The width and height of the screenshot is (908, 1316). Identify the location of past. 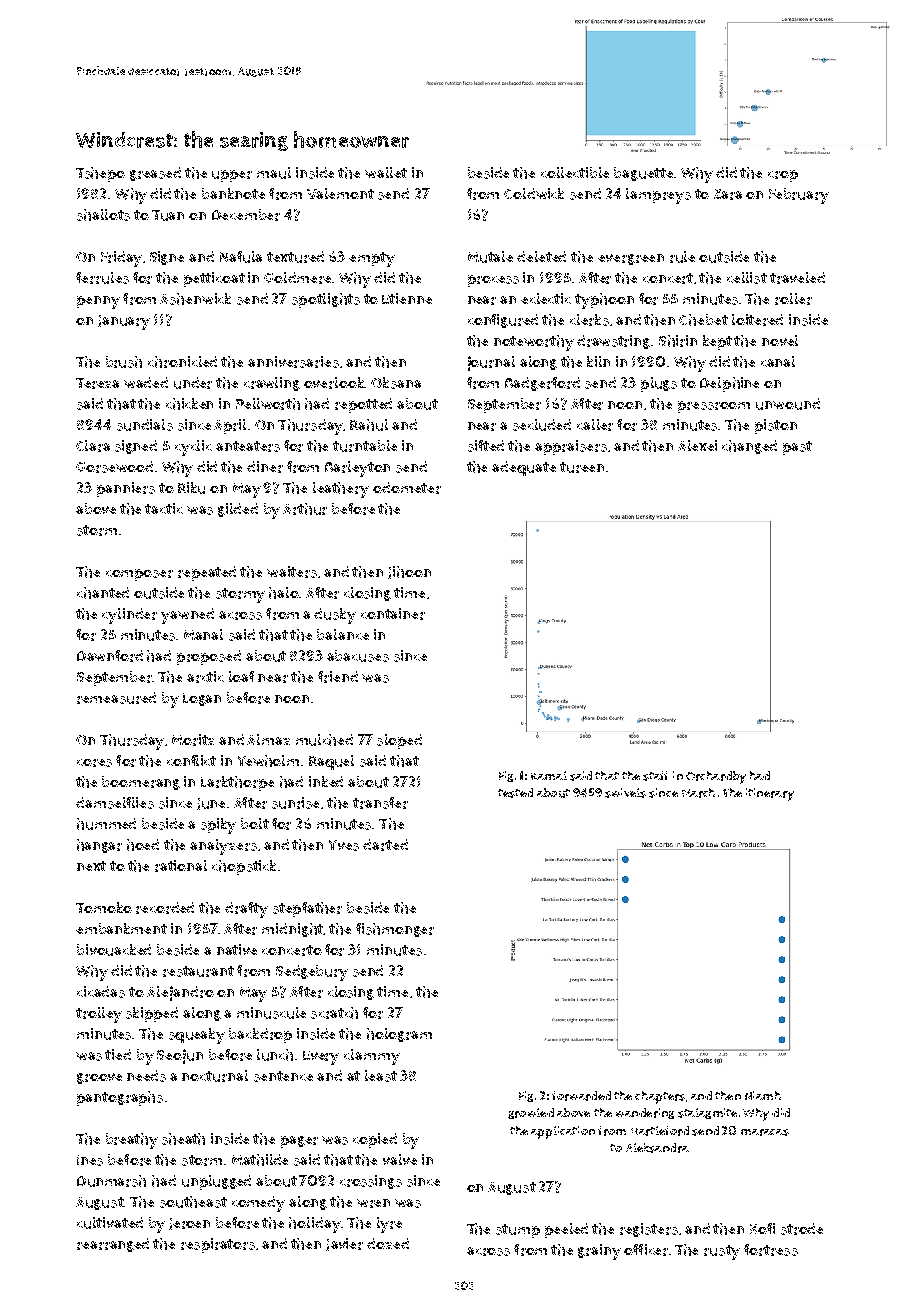
(797, 448).
